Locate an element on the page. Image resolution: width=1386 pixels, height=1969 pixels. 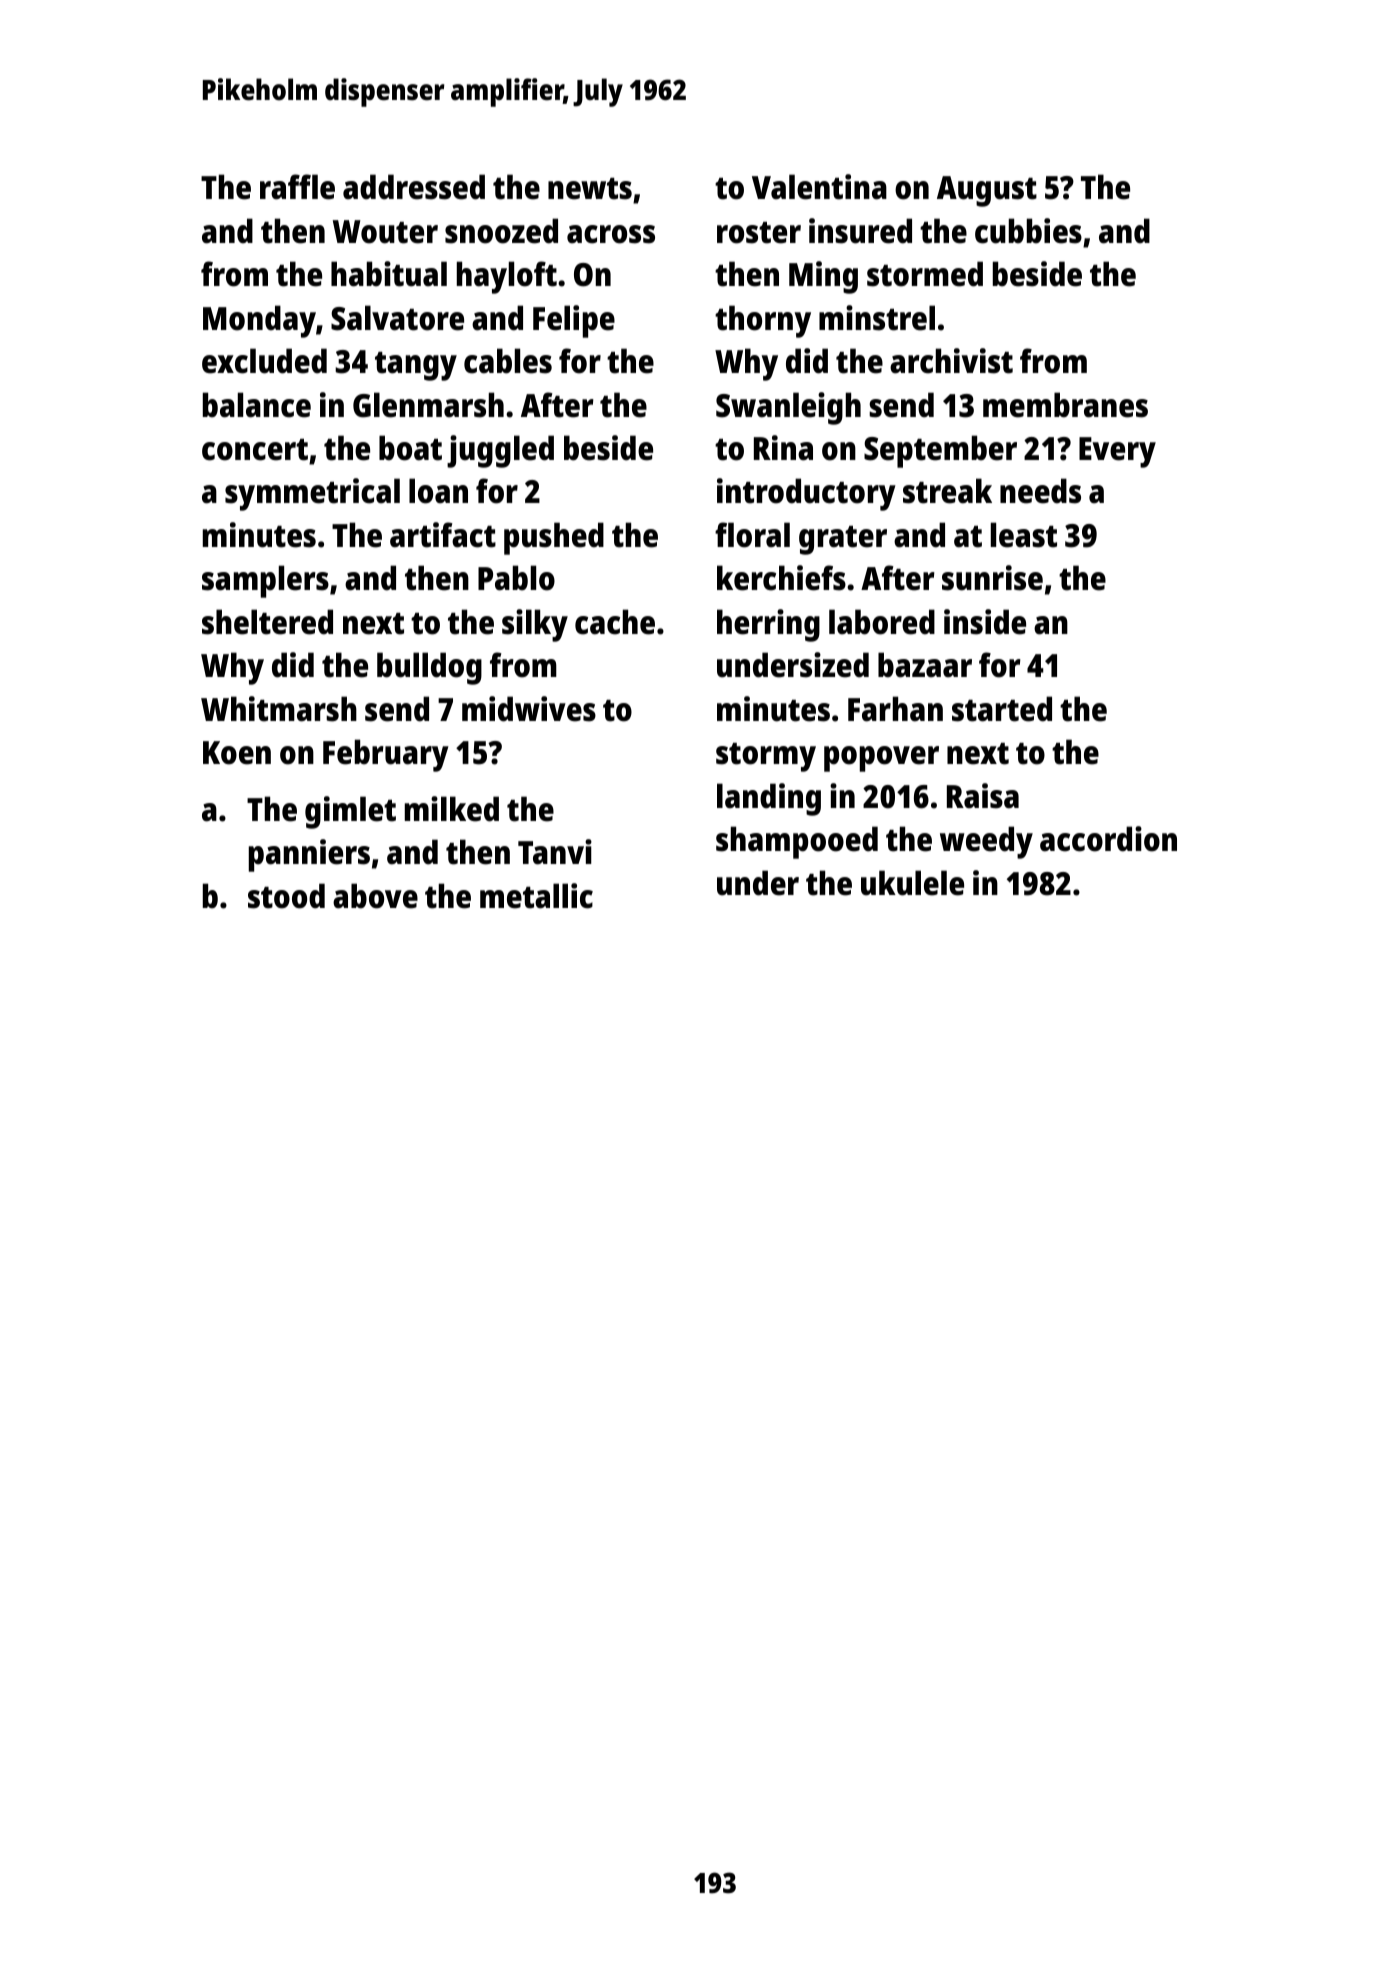
Monday is located at coordinates (259, 321).
